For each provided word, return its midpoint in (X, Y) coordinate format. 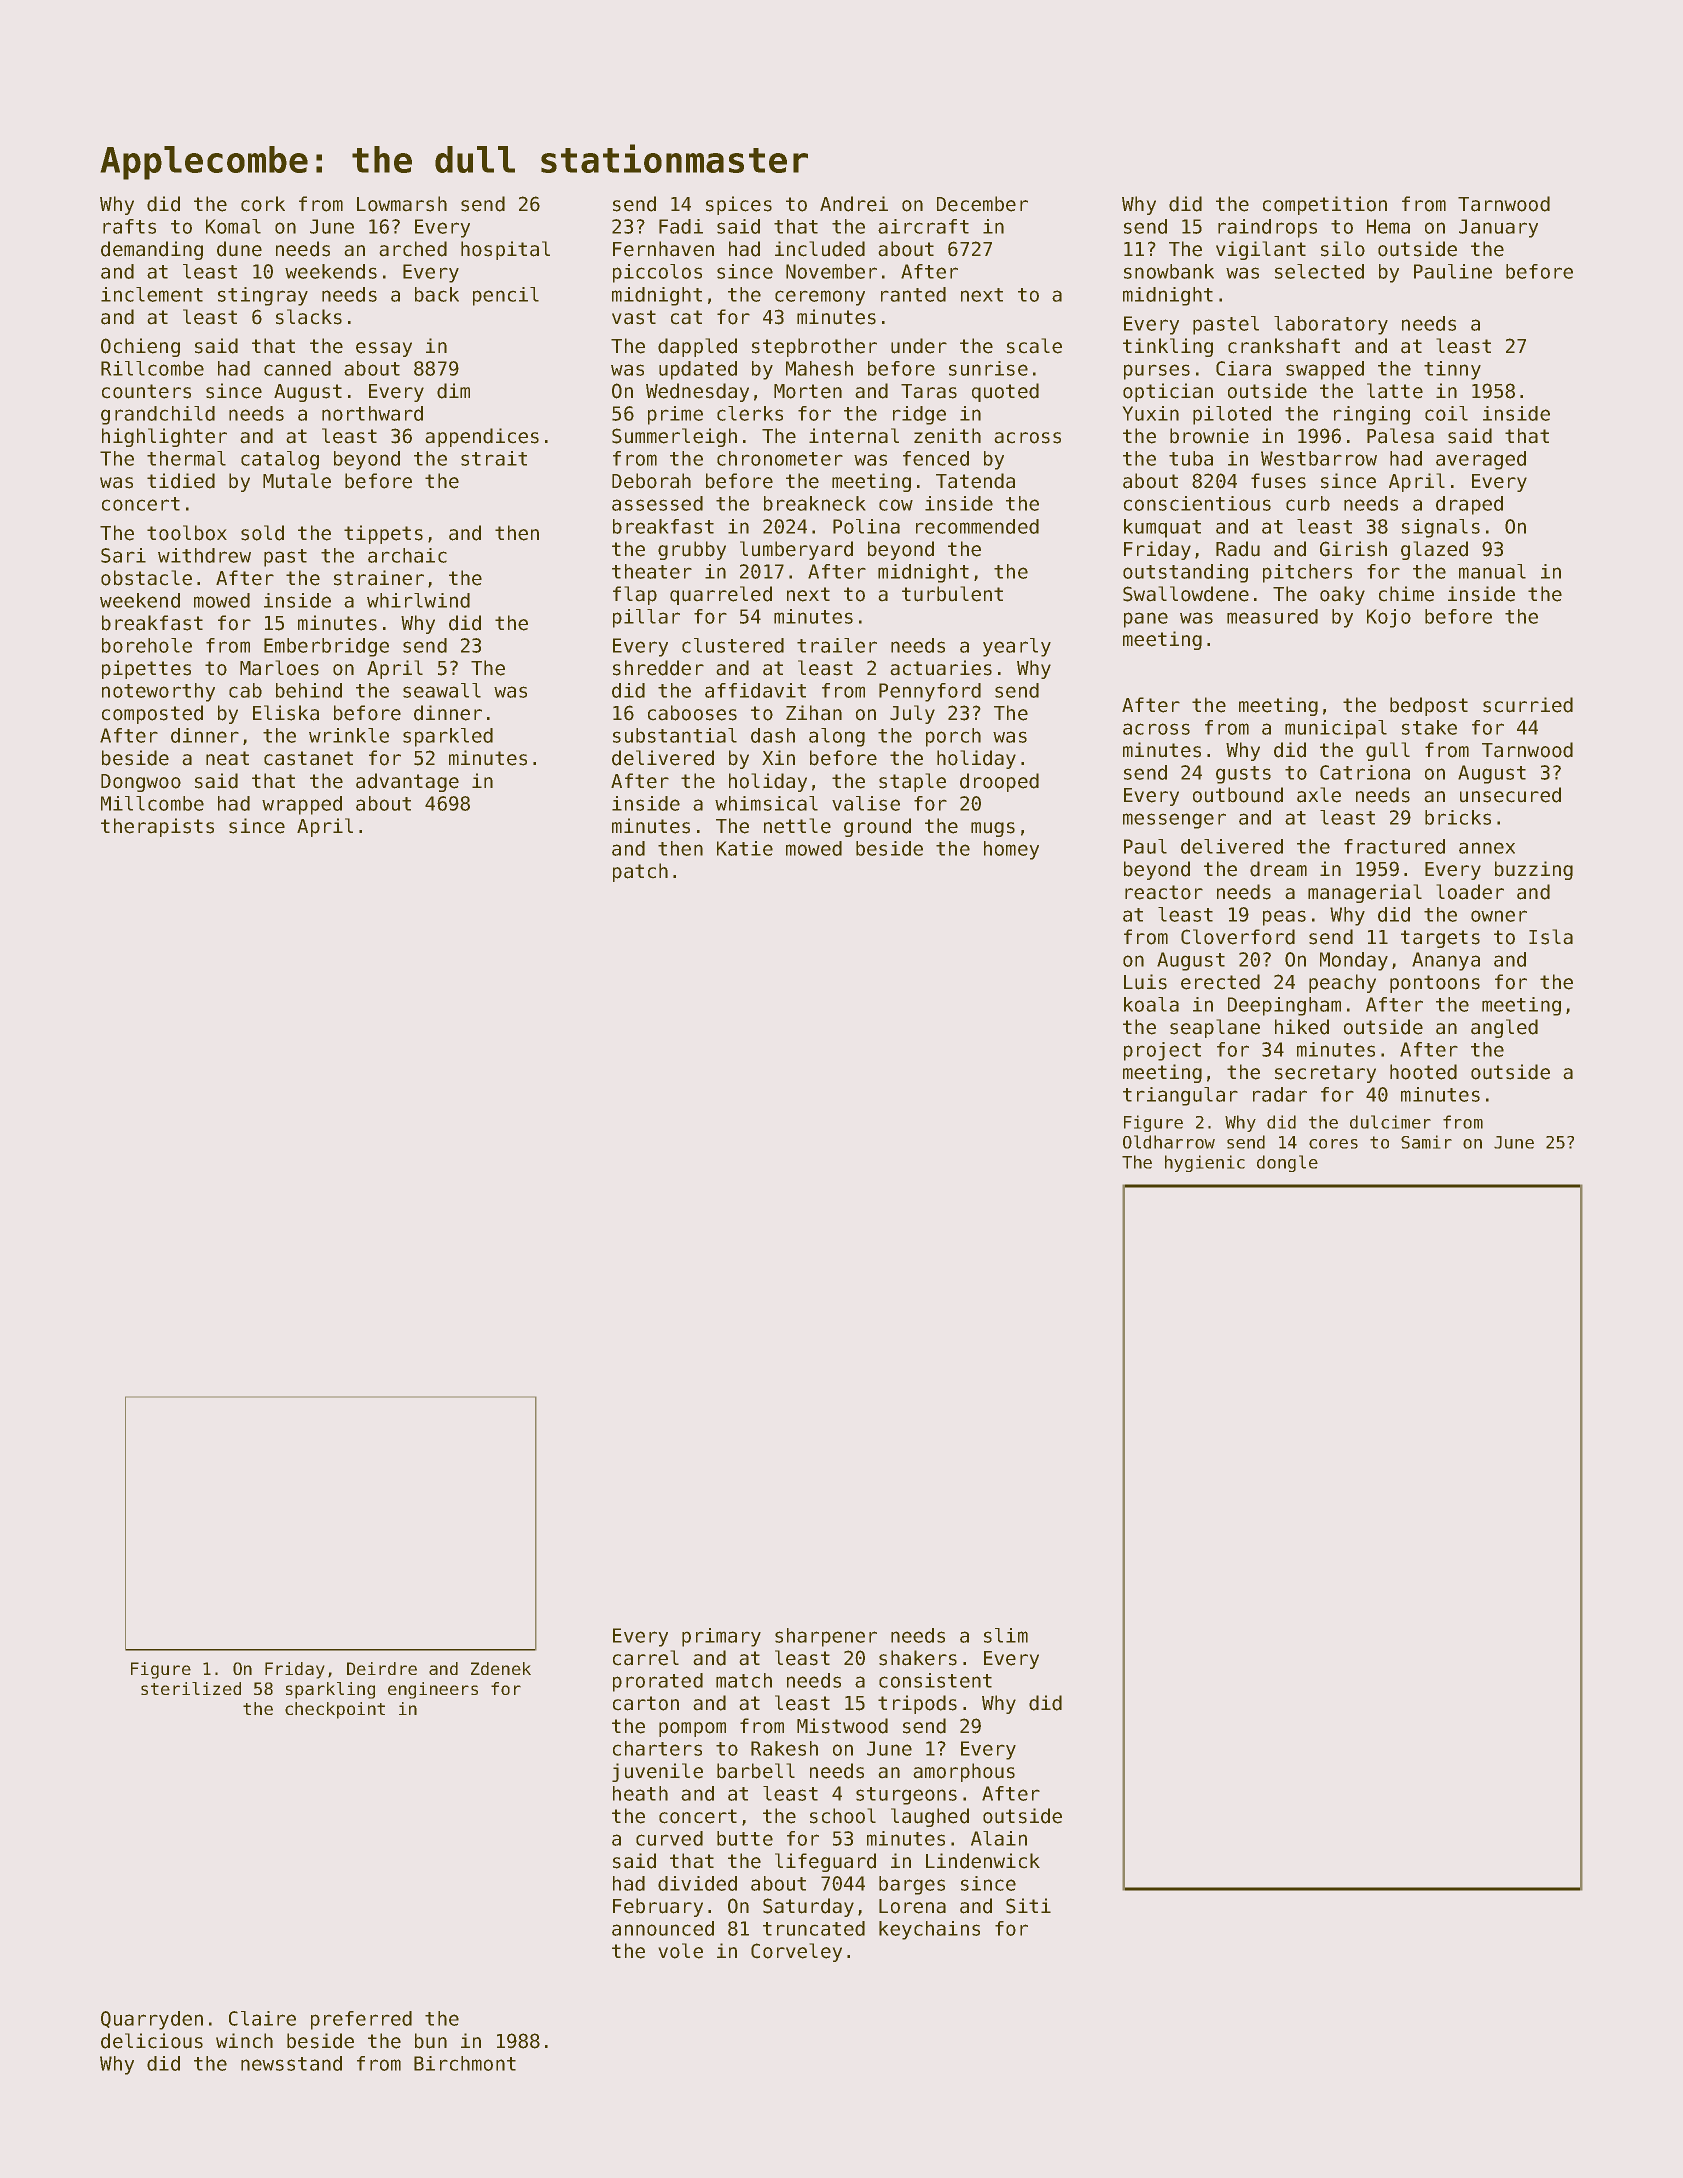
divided (697, 1883)
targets (1440, 939)
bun (431, 2041)
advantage (407, 782)
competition (1325, 205)
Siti (1028, 1906)
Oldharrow (1169, 1142)
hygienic (1205, 1163)
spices (739, 205)
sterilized (191, 1688)
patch (640, 872)
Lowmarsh (402, 204)
